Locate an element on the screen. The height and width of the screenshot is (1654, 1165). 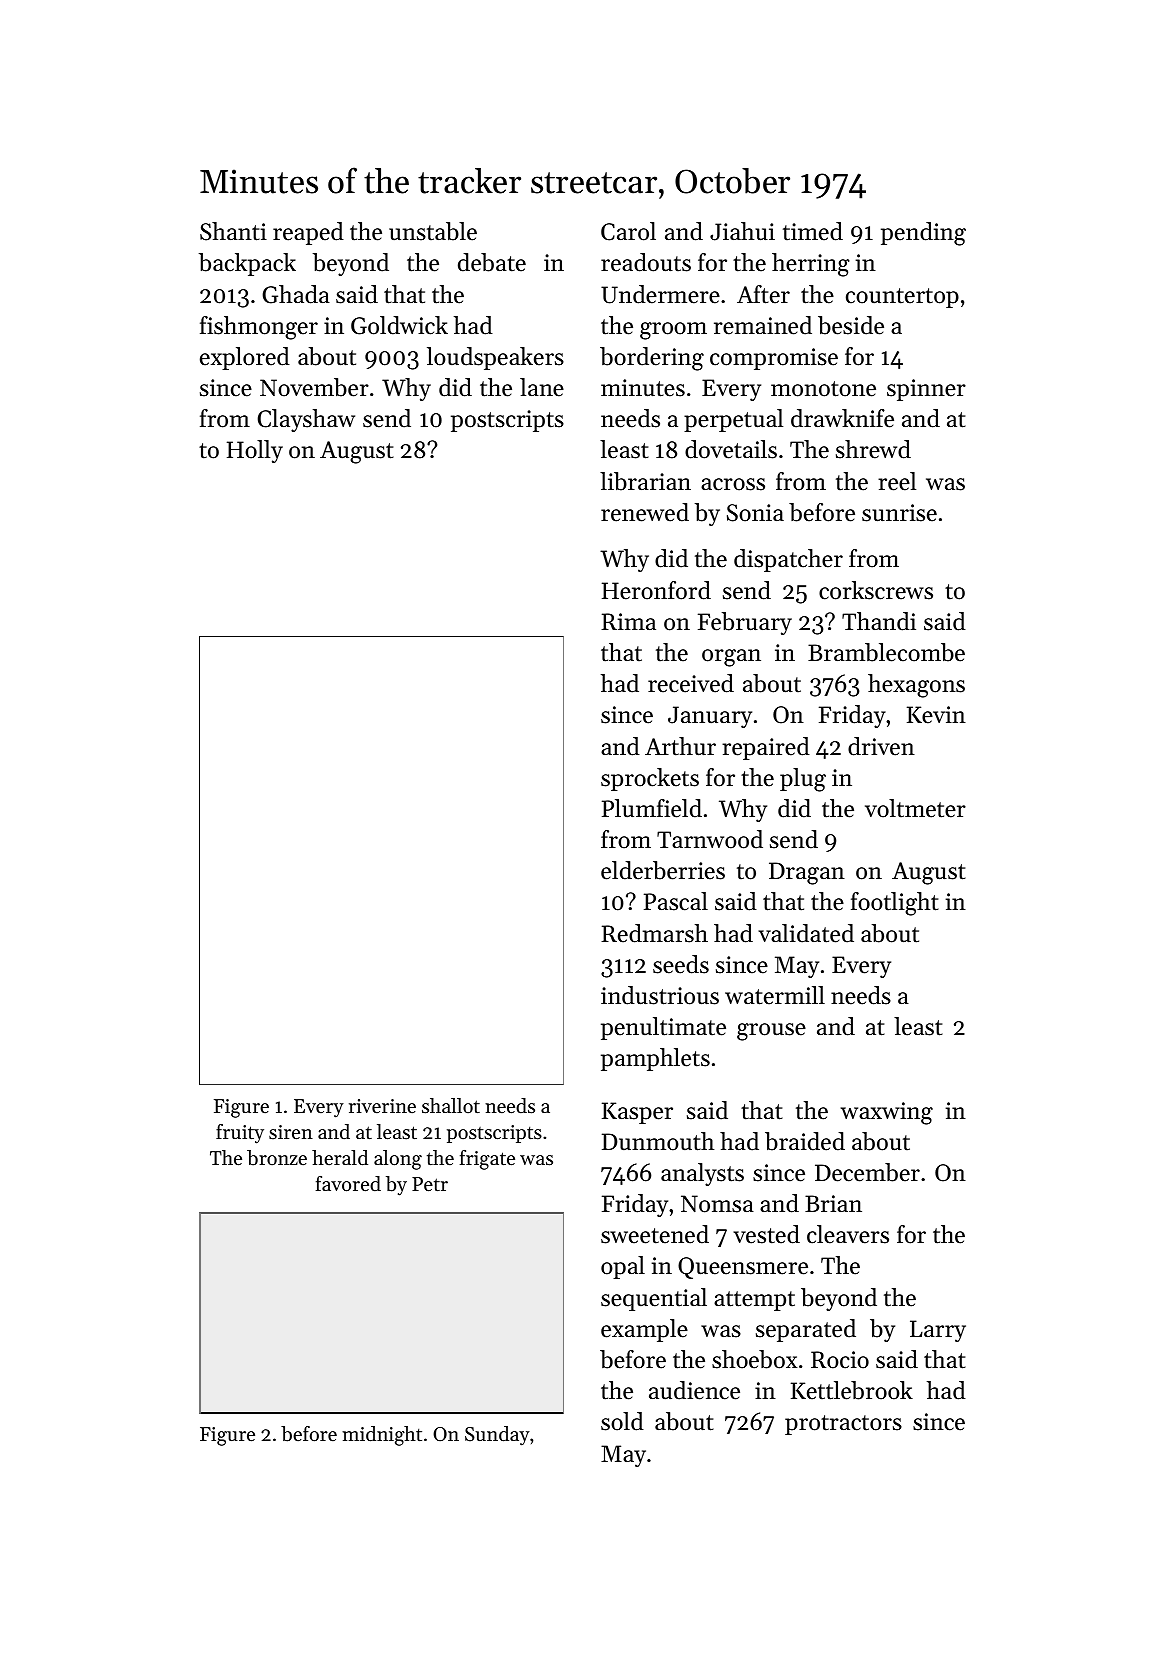
Holly is located at coordinates (255, 451).
